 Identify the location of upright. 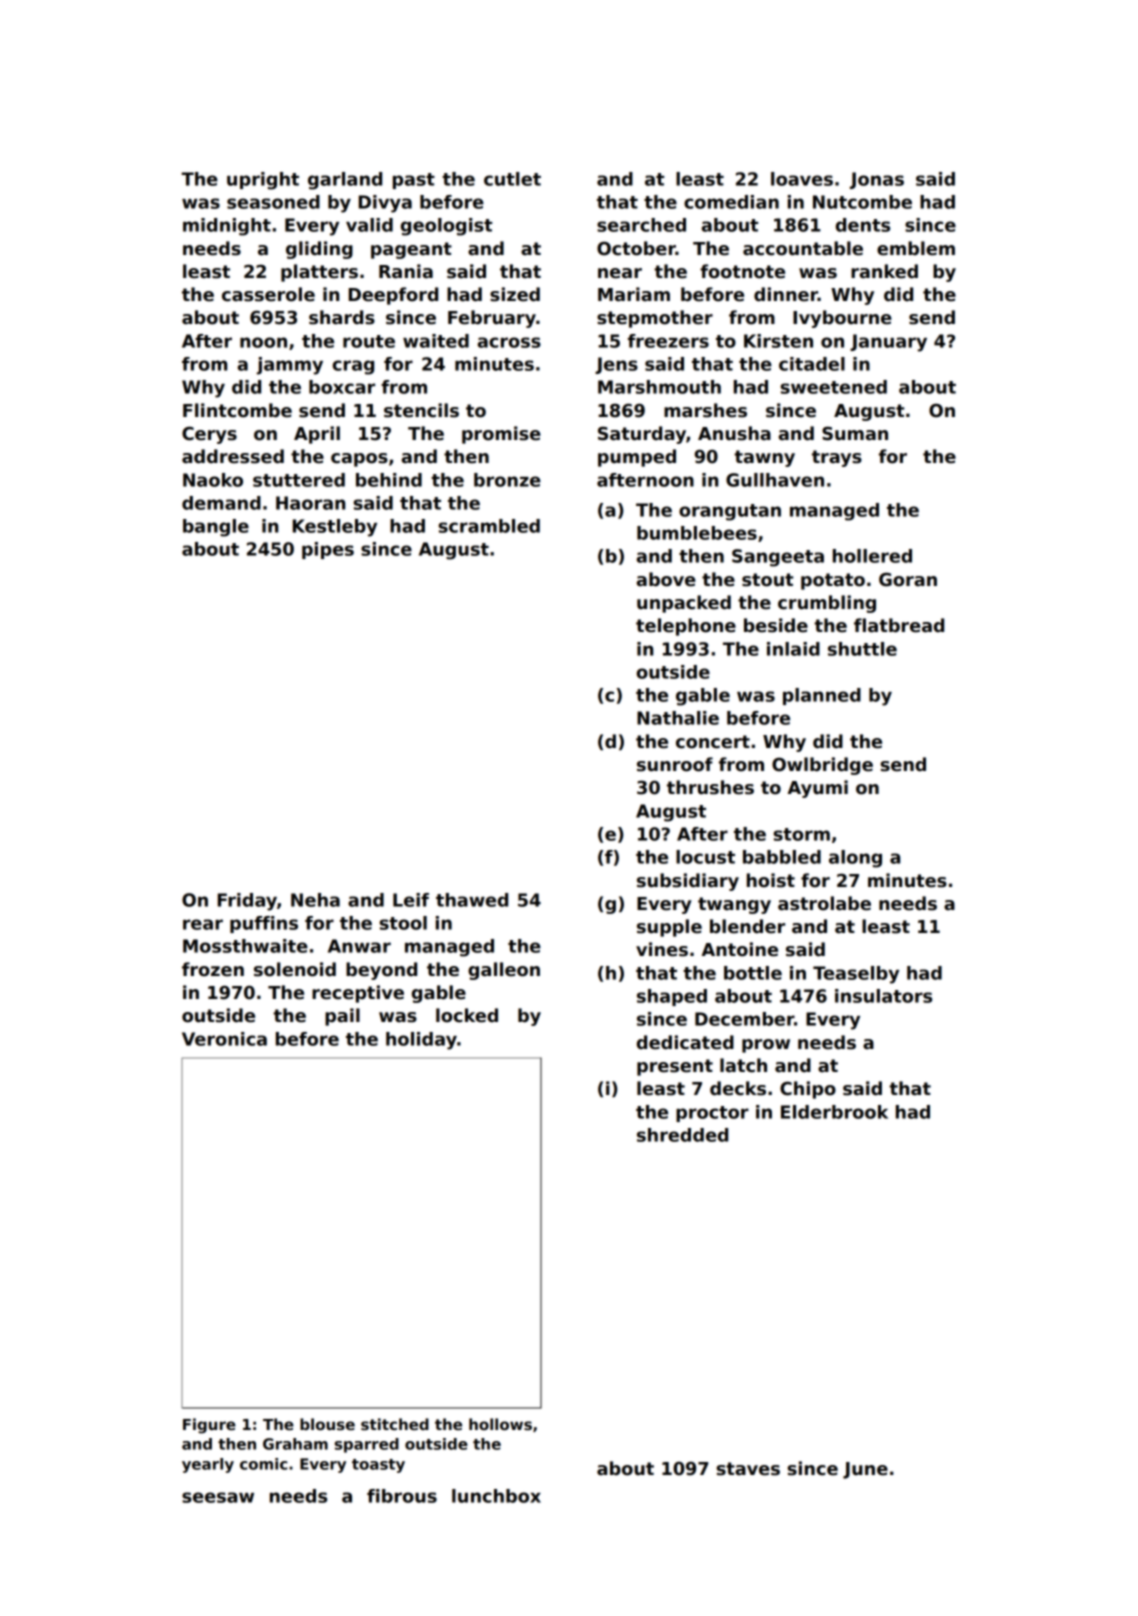
(263, 181).
